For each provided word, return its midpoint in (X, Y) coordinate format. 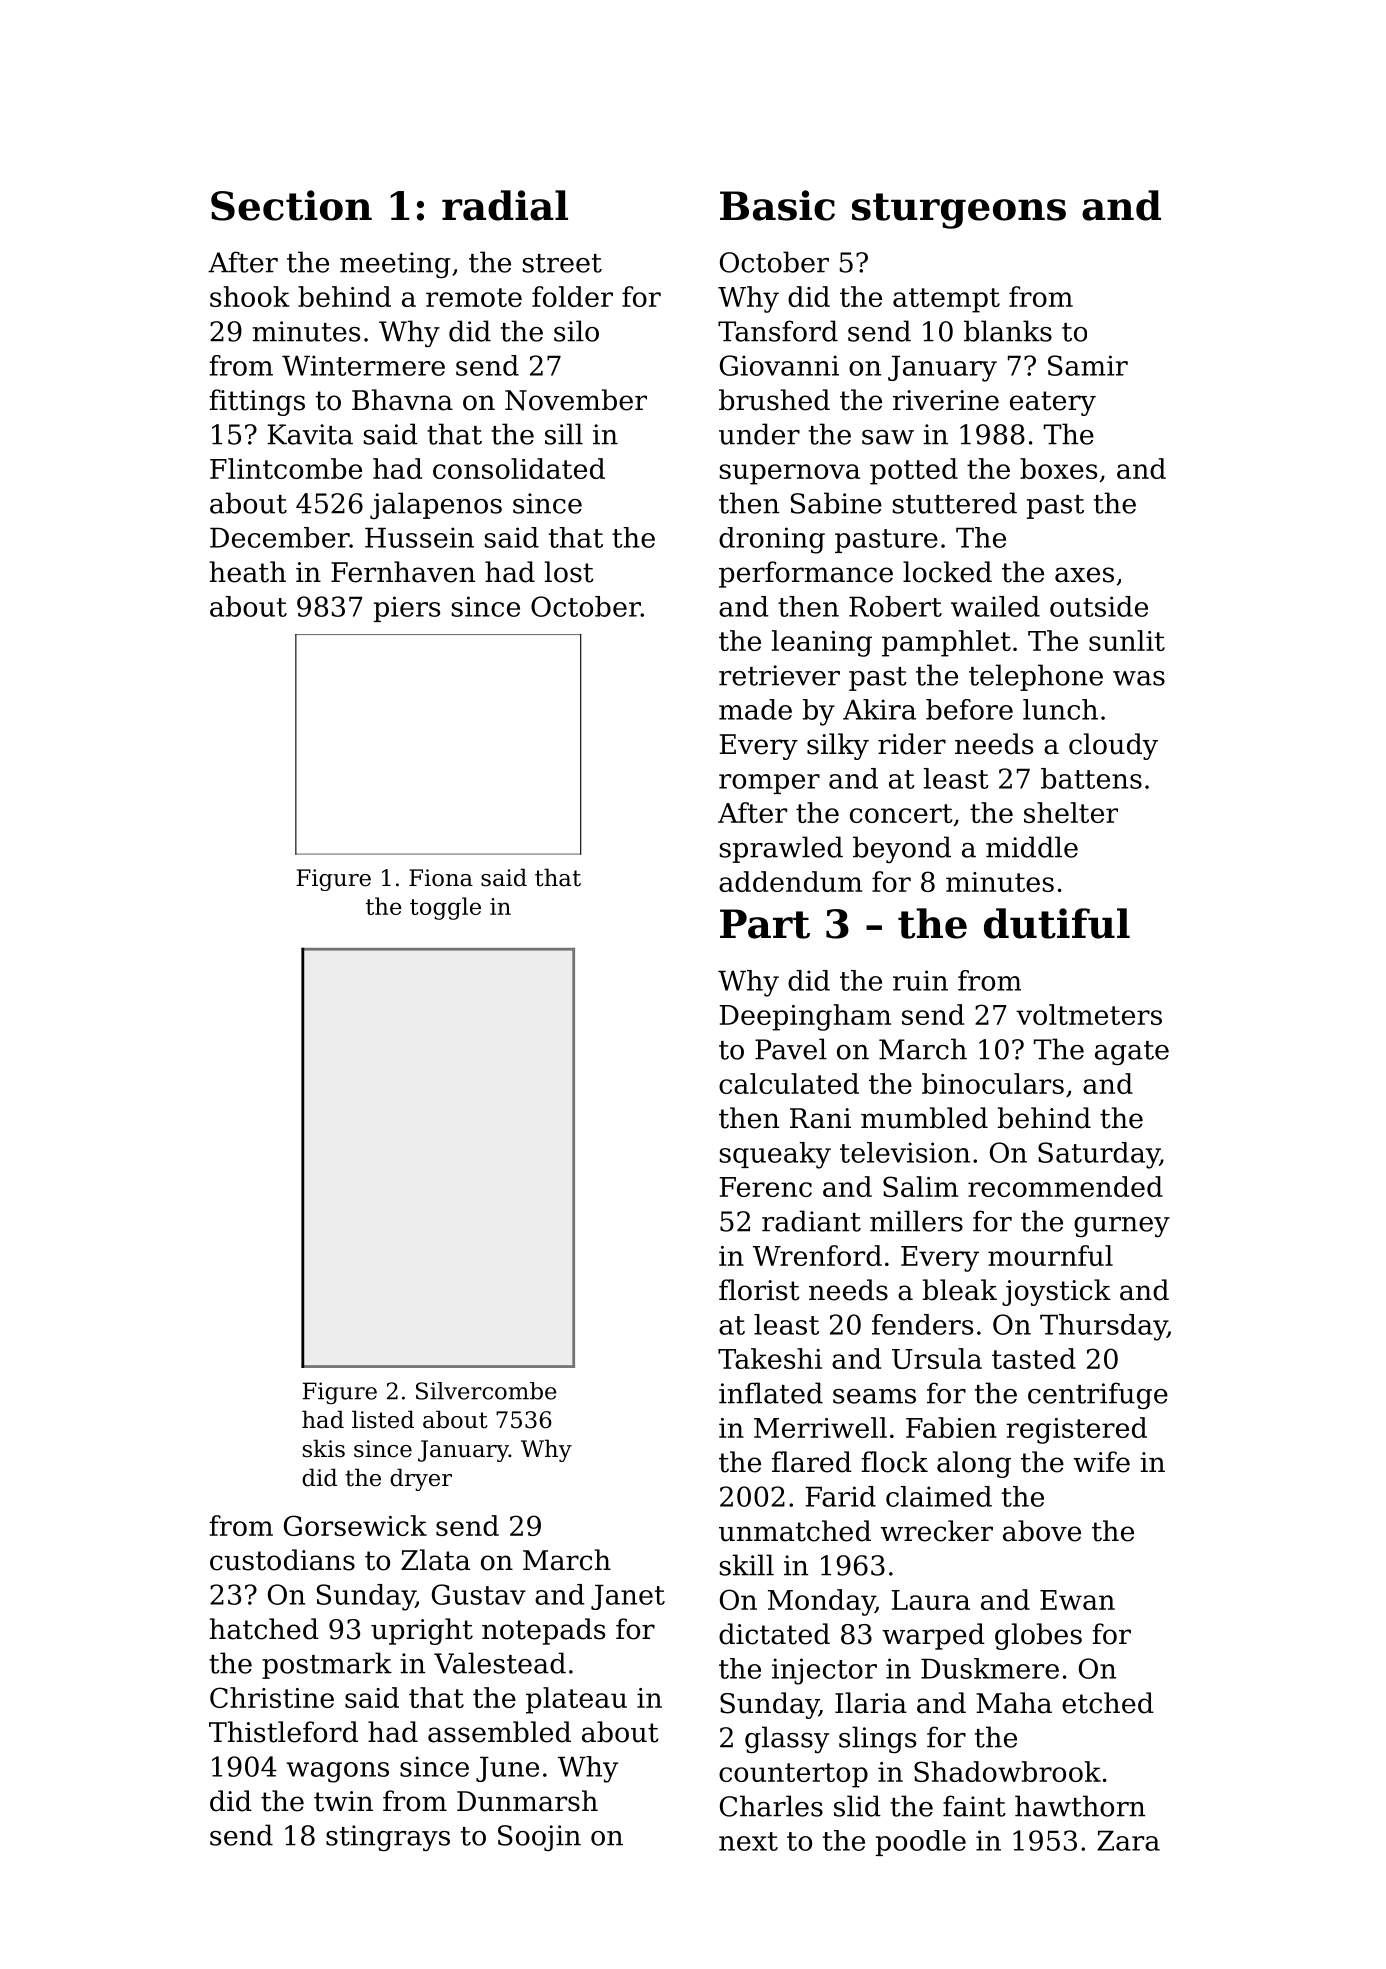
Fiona (441, 878)
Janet (628, 1597)
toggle (445, 908)
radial (505, 205)
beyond (902, 849)
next (748, 1841)
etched (1108, 1703)
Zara (1128, 1840)
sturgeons (959, 211)
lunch (1060, 709)
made (755, 709)
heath (248, 572)
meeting (395, 265)
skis (324, 1448)
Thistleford (283, 1732)
